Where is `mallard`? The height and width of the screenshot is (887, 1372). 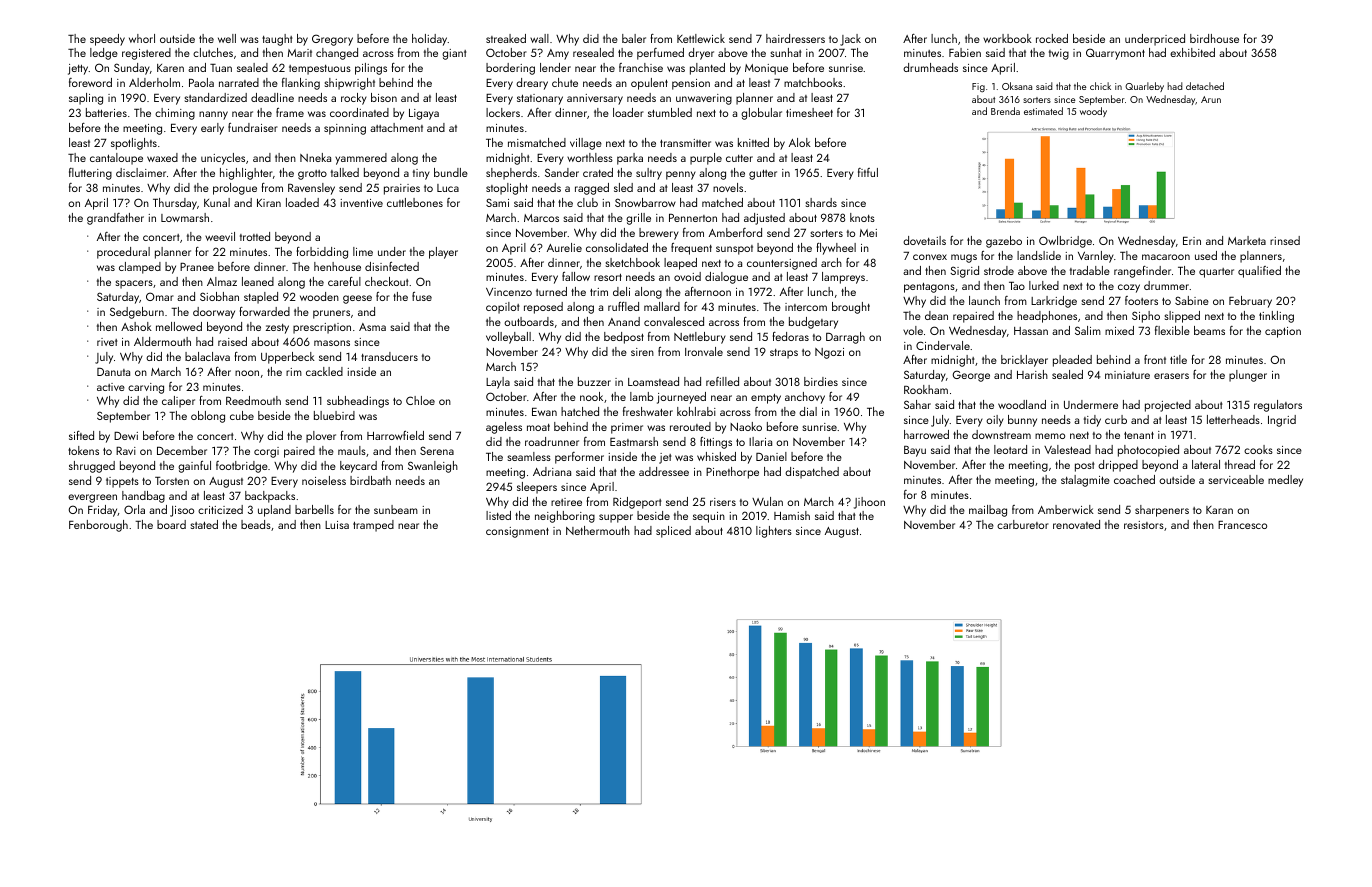 mallard is located at coordinates (662, 306).
